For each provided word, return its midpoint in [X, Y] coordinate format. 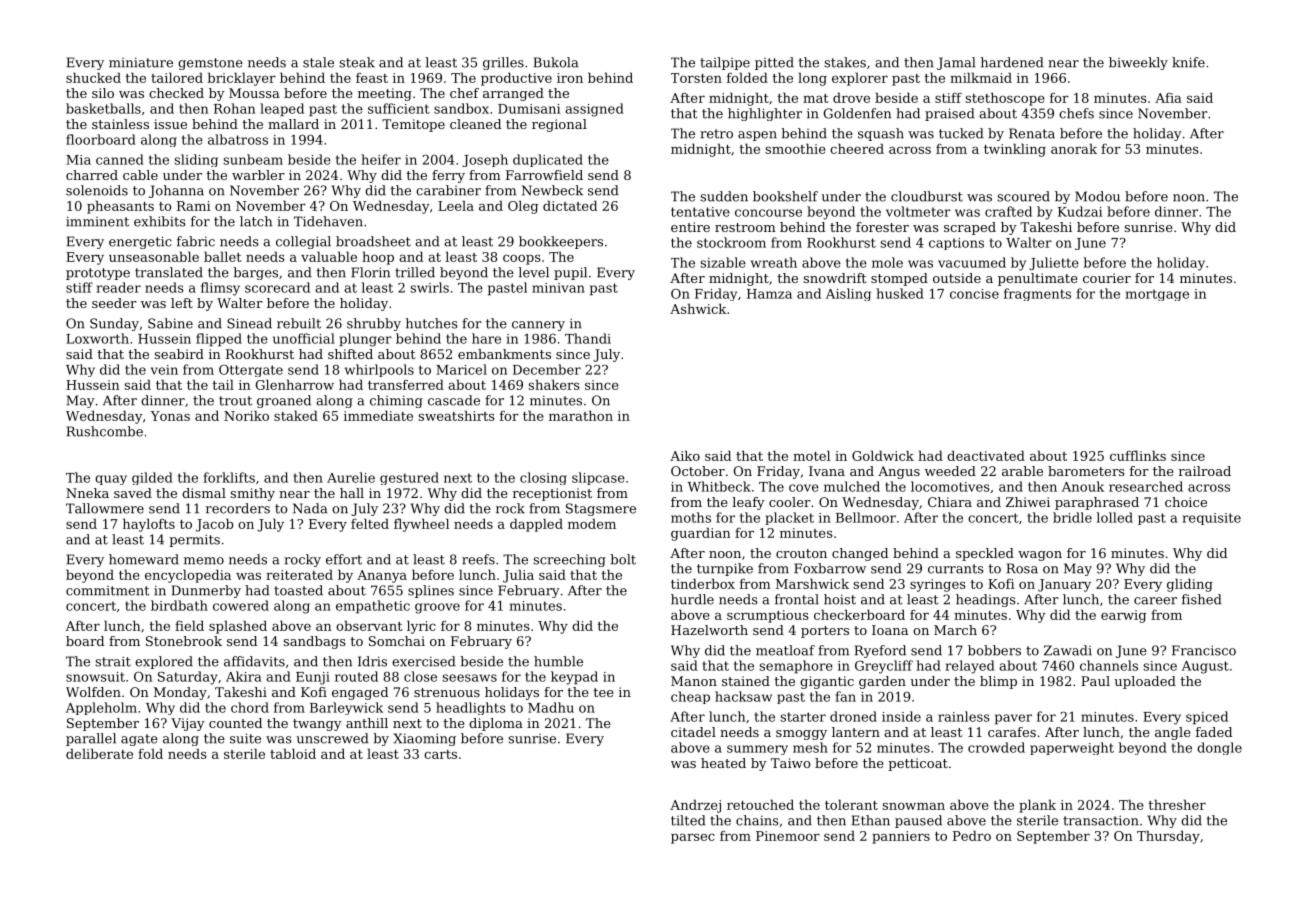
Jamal [956, 63]
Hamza [769, 294]
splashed [238, 627]
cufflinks [1138, 455]
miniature [141, 62]
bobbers [994, 650]
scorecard [277, 287]
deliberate [99, 753]
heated [723, 763]
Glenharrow [295, 384]
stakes [845, 62]
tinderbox [703, 583]
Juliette [1054, 263]
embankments [504, 354]
